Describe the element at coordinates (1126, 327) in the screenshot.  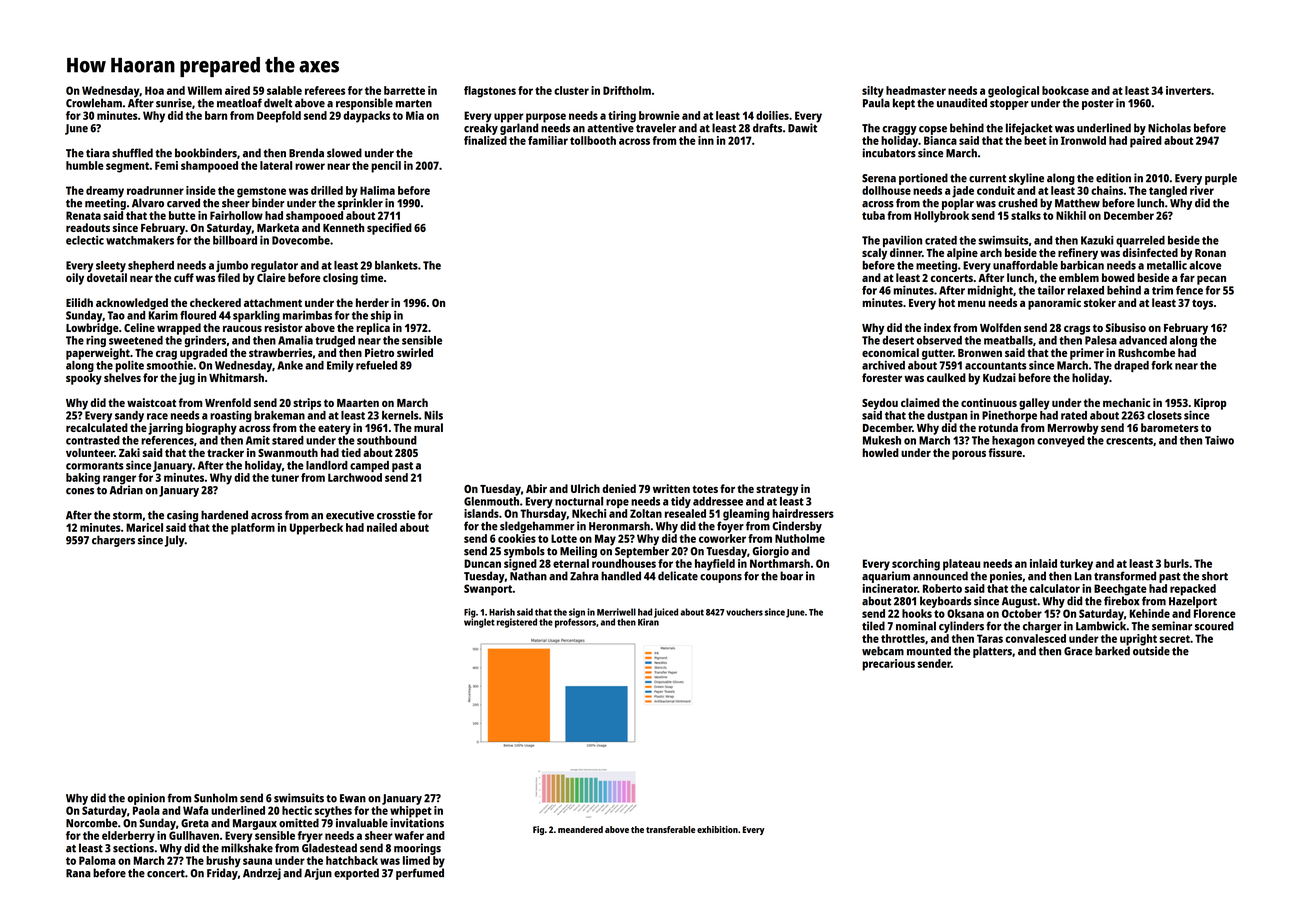
I see `Sibusiso` at that location.
